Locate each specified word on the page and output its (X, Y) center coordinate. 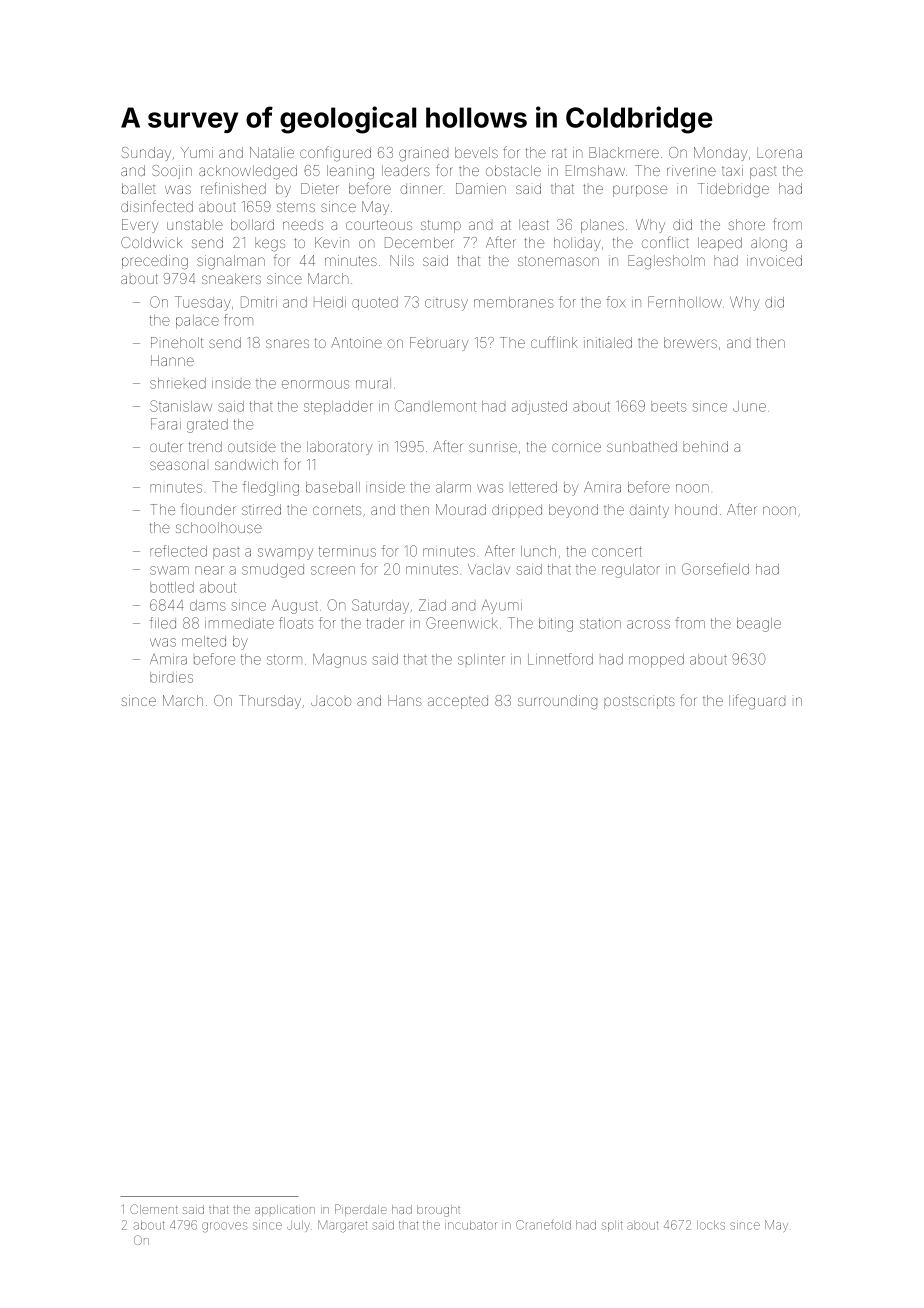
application (285, 1210)
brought (438, 1211)
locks (711, 1225)
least (534, 224)
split (612, 1226)
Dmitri (259, 302)
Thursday (270, 702)
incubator (471, 1225)
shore (746, 224)
